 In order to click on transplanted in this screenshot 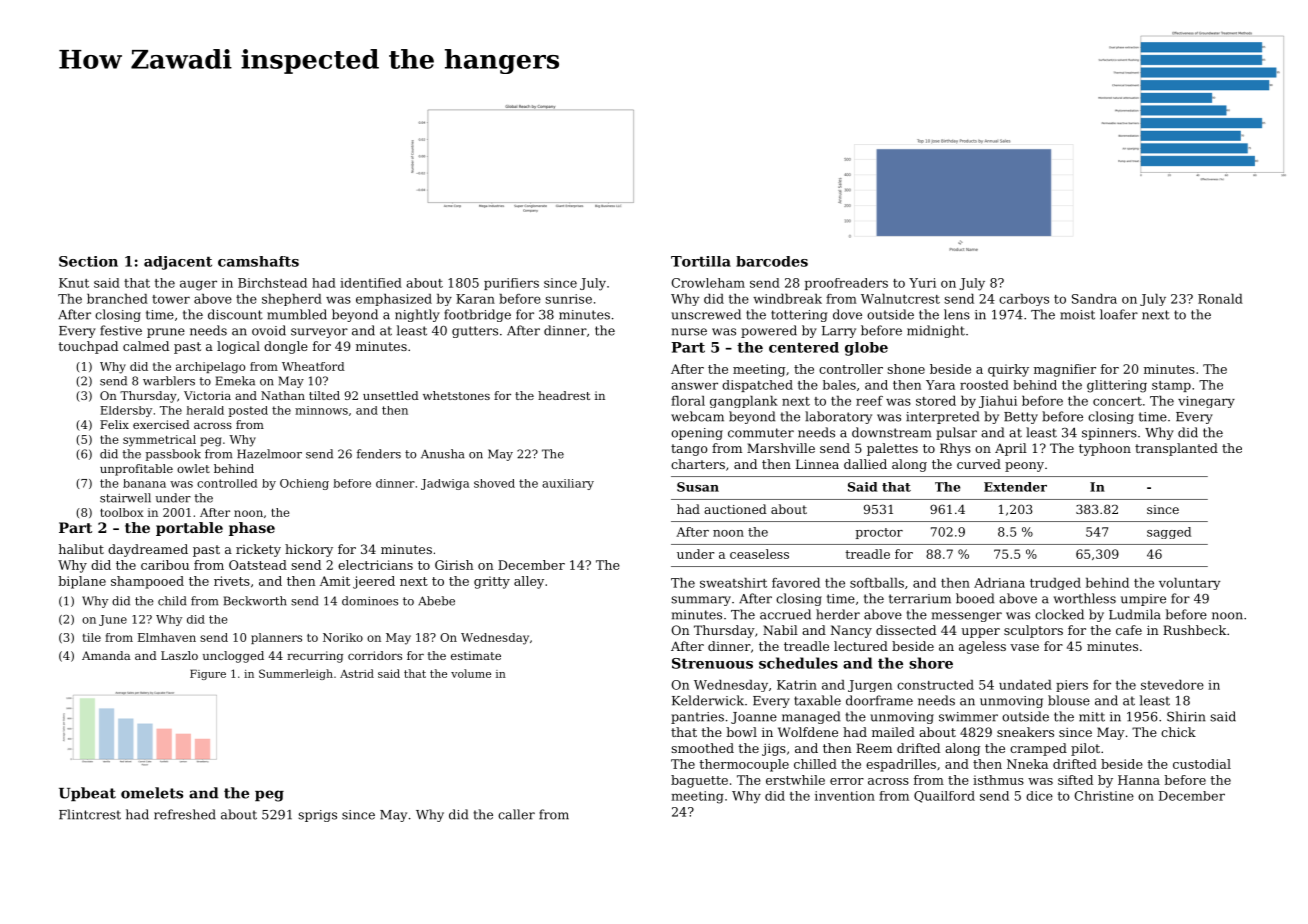, I will do `click(1176, 449)`.
